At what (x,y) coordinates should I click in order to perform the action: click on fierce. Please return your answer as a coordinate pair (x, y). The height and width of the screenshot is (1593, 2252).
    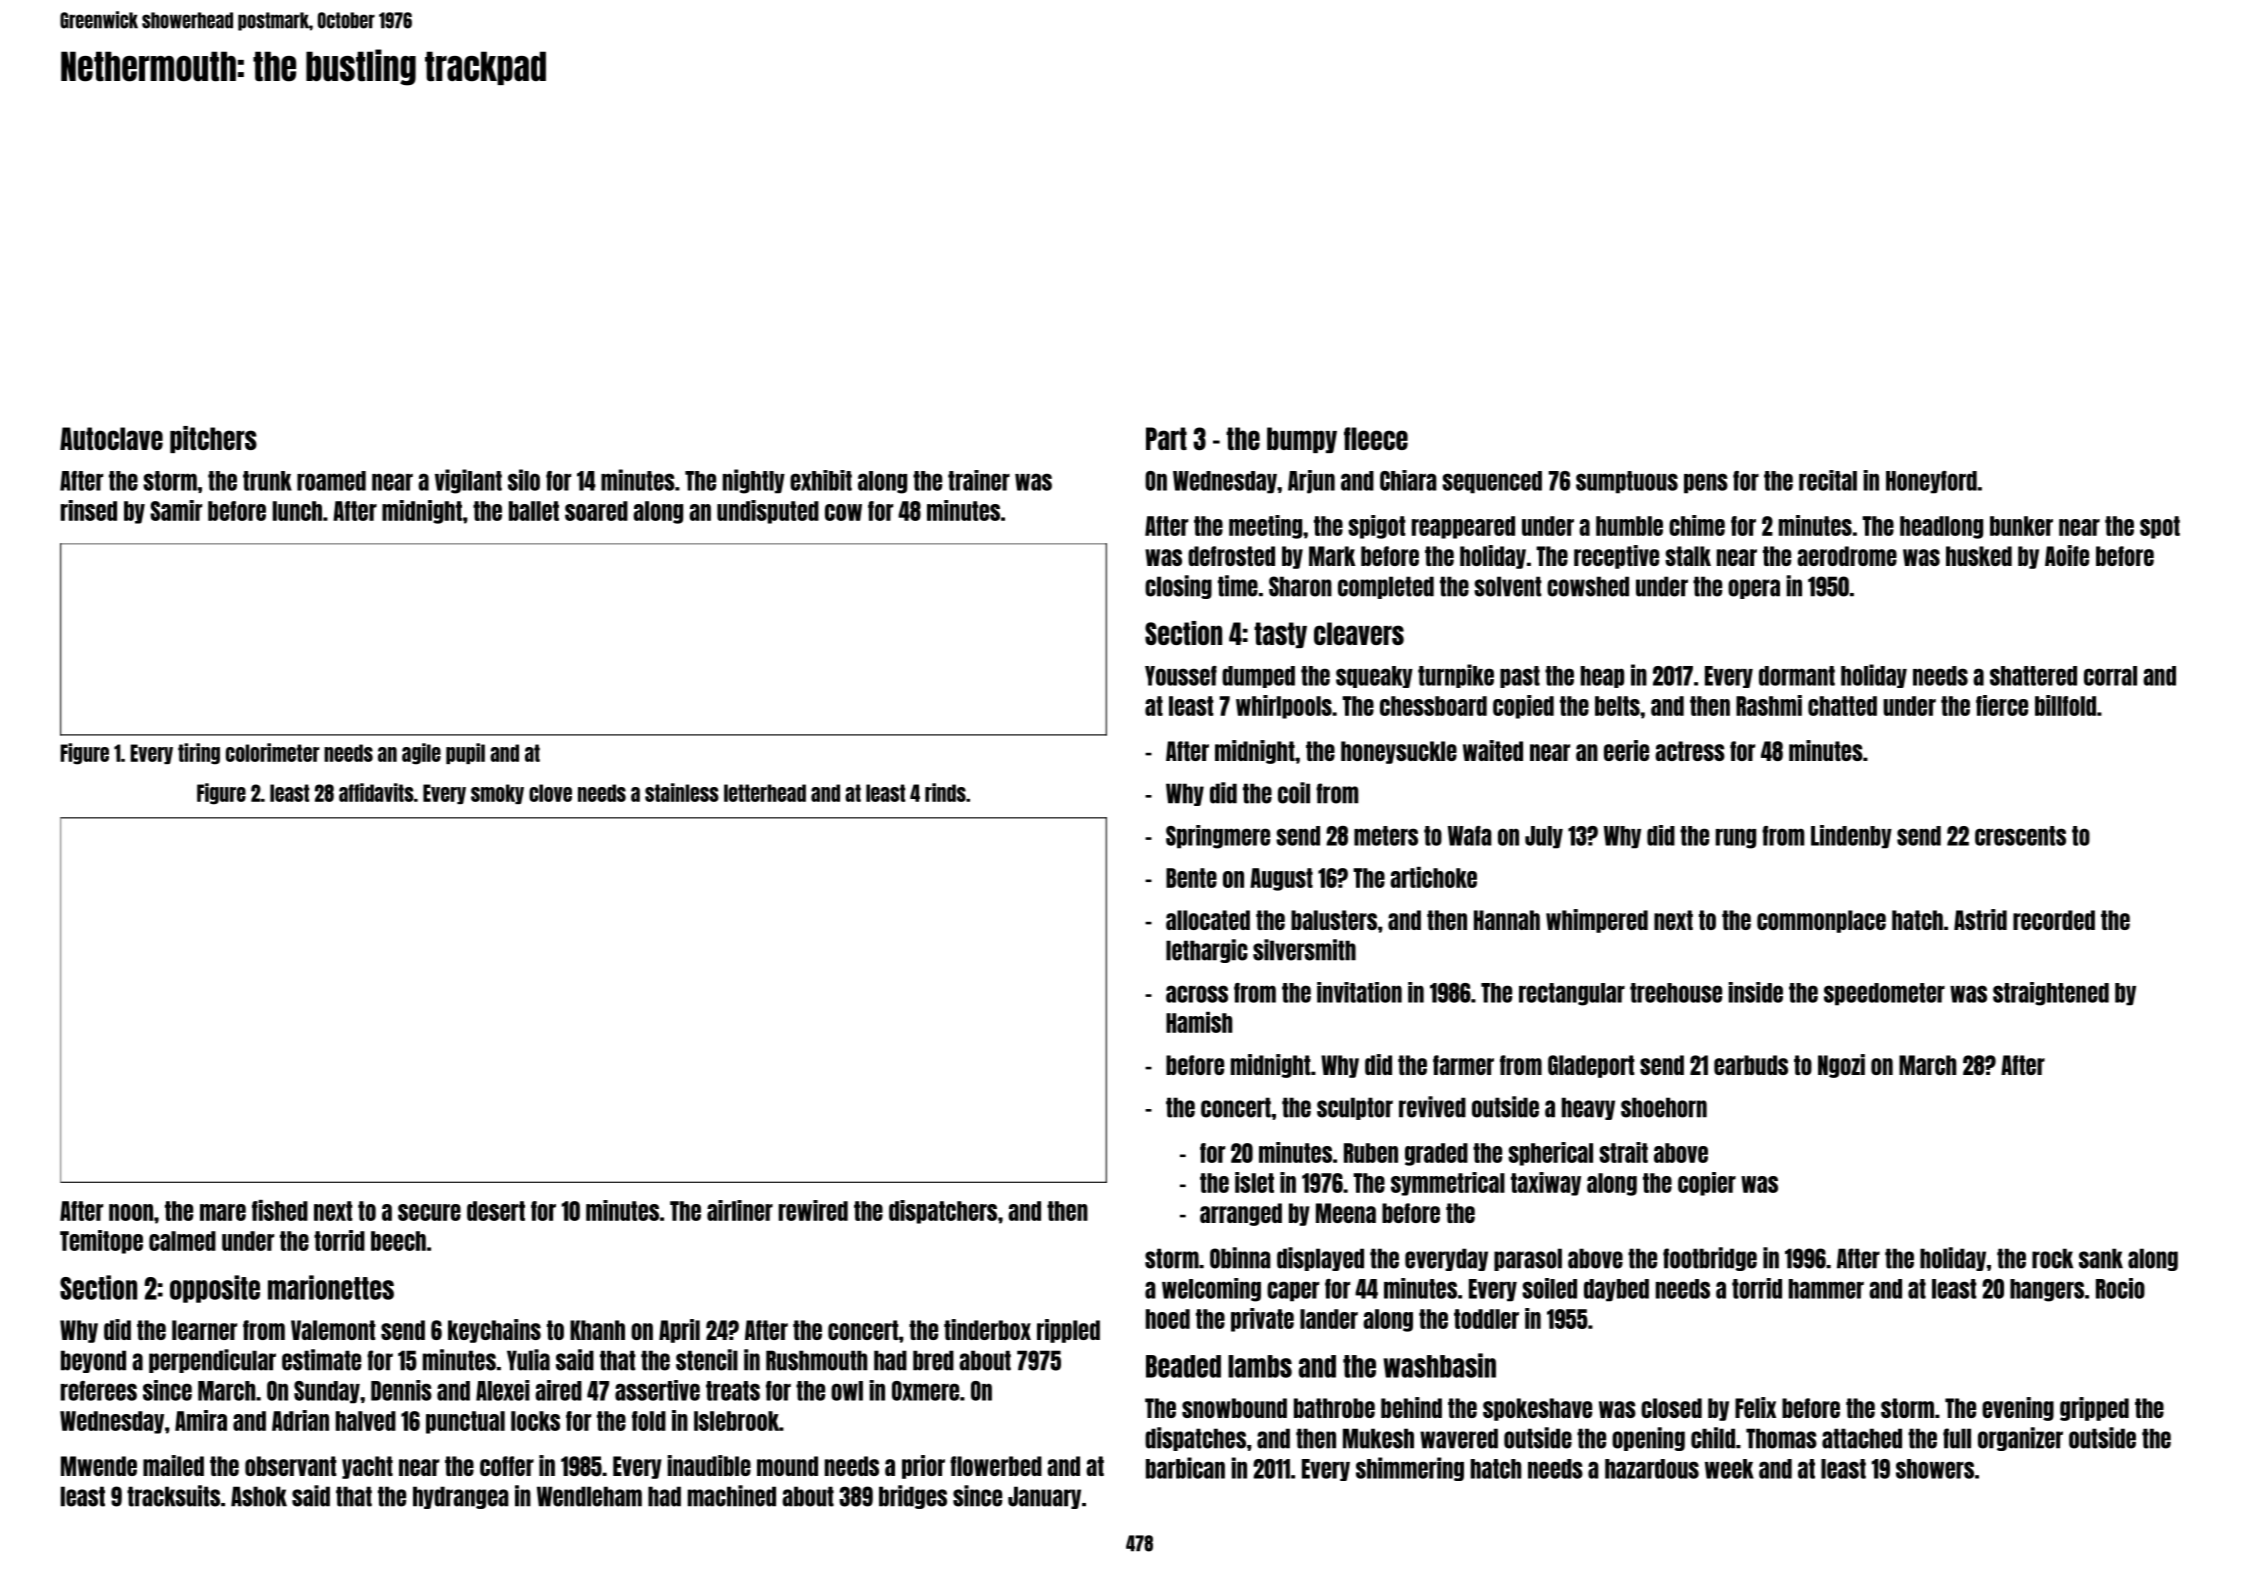
    Looking at the image, I should click on (2002, 705).
